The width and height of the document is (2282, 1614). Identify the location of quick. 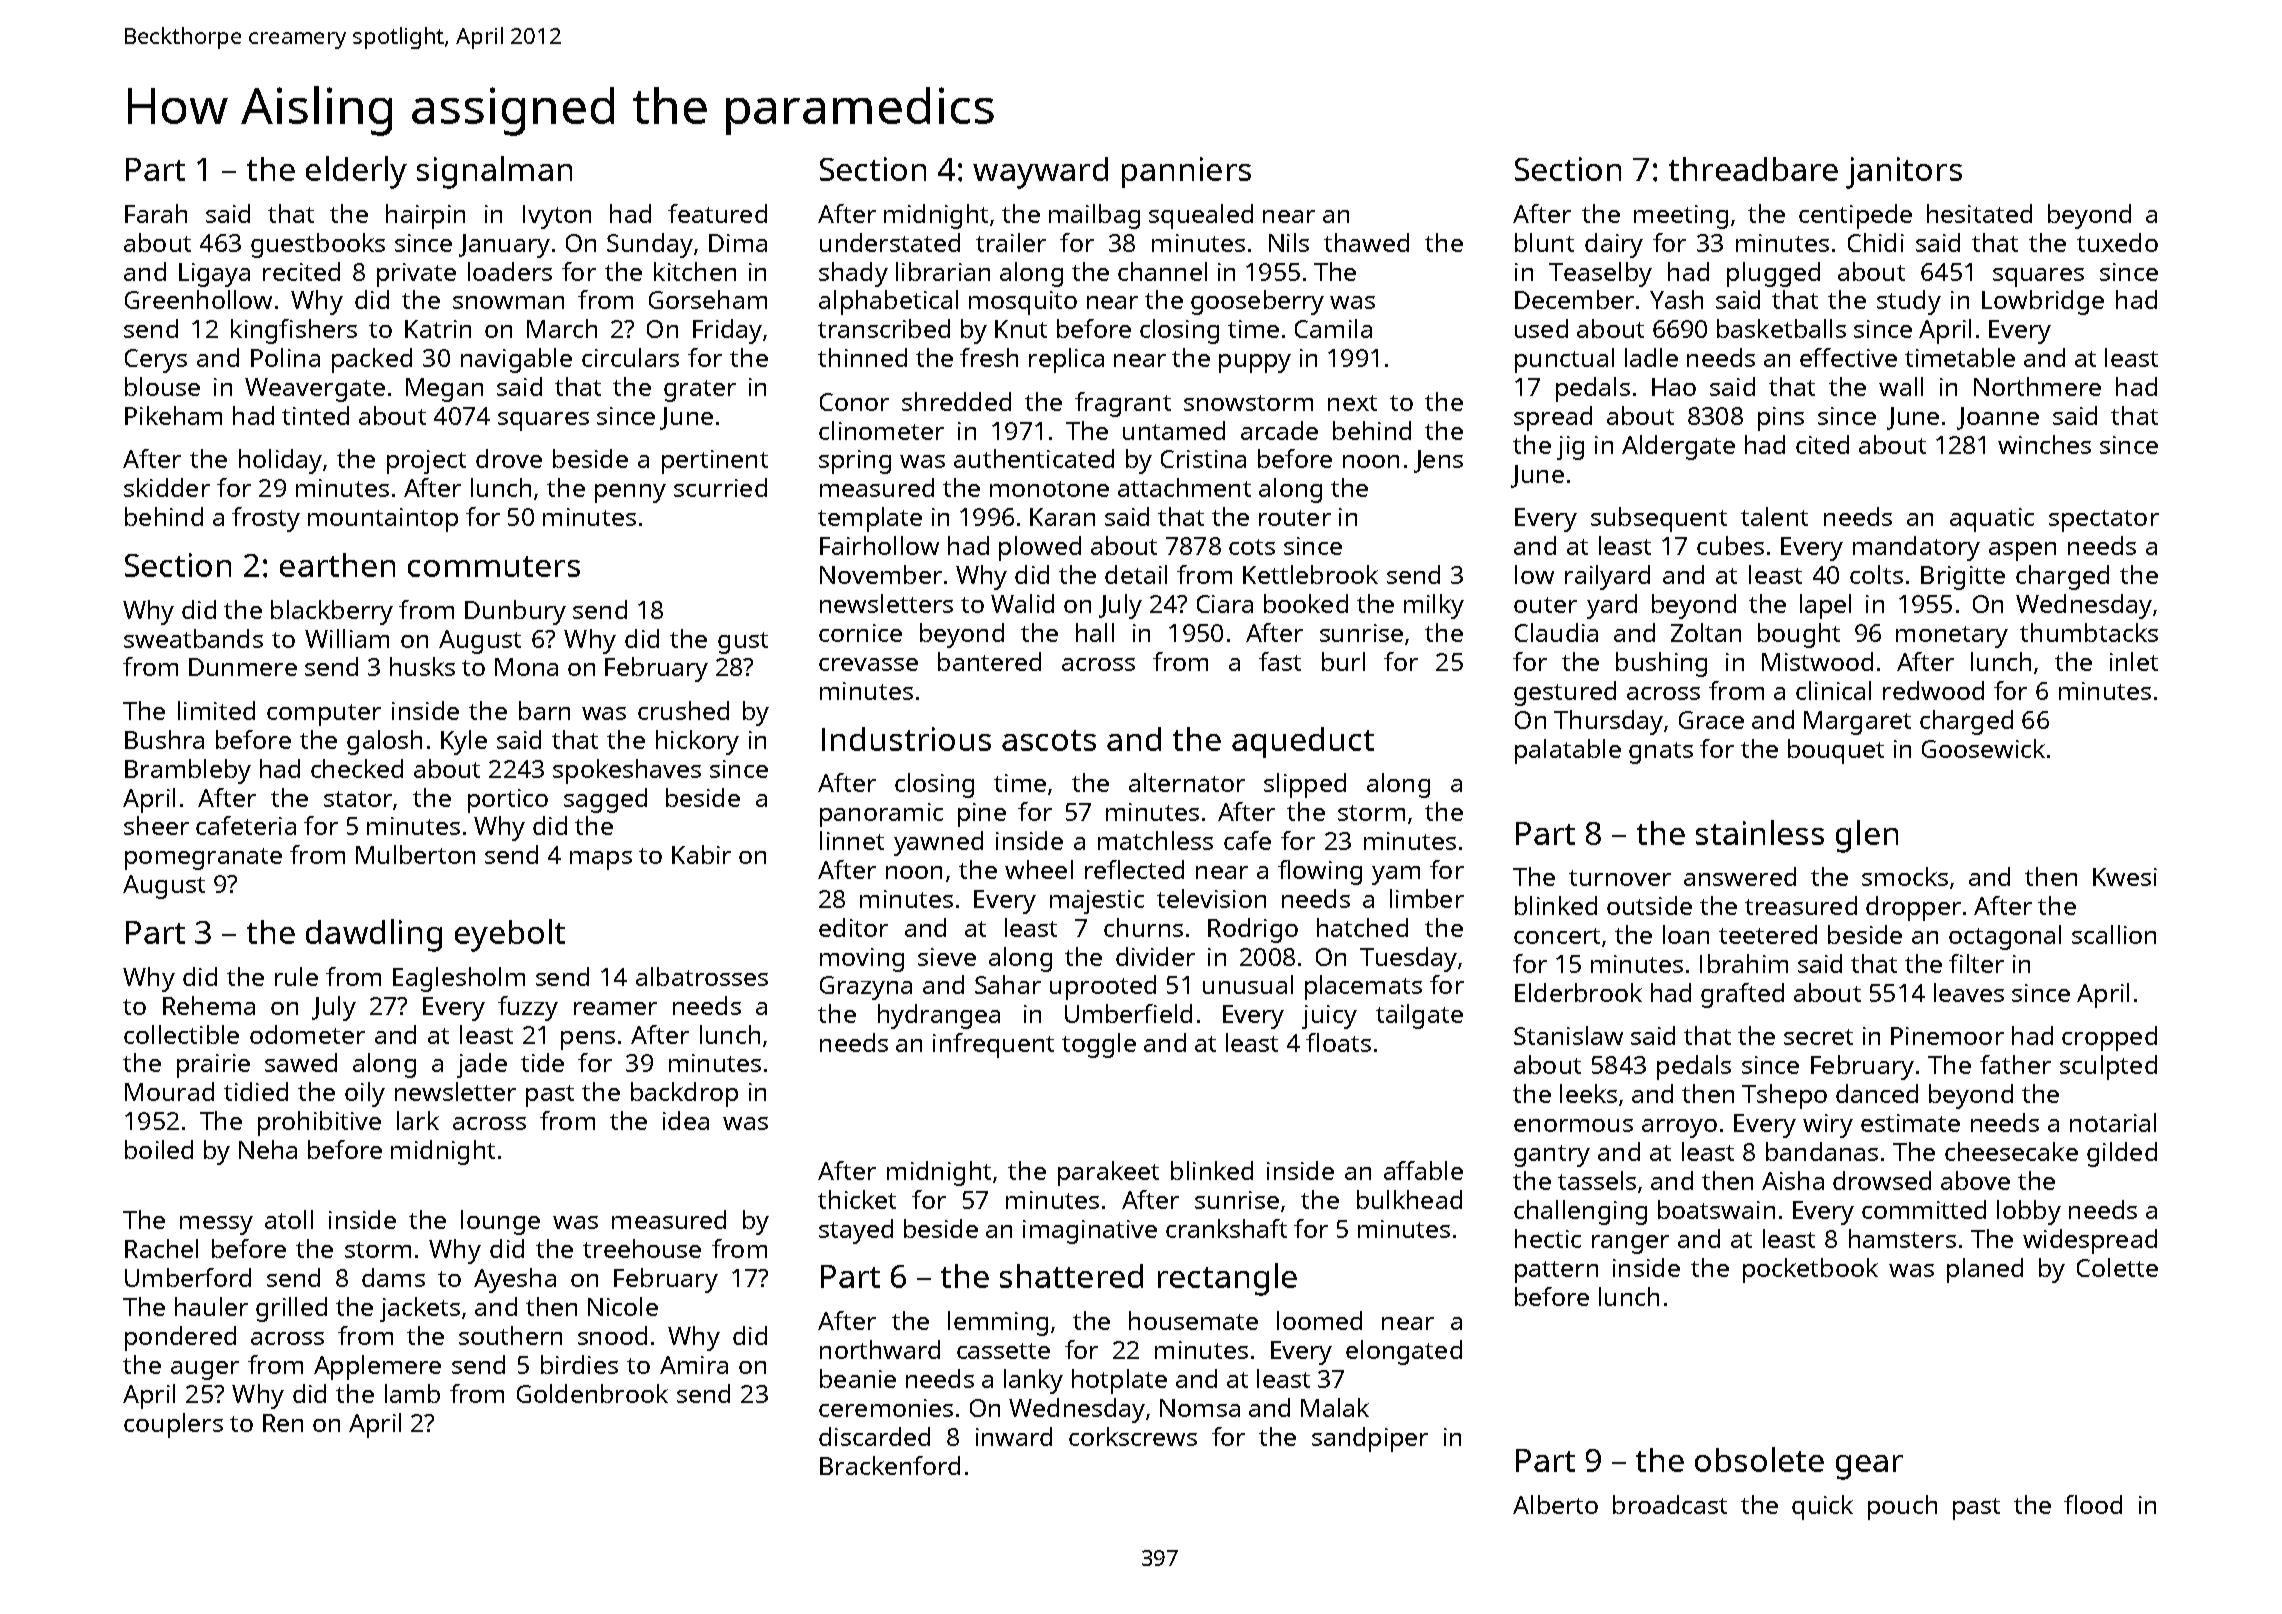
(1822, 1507).
